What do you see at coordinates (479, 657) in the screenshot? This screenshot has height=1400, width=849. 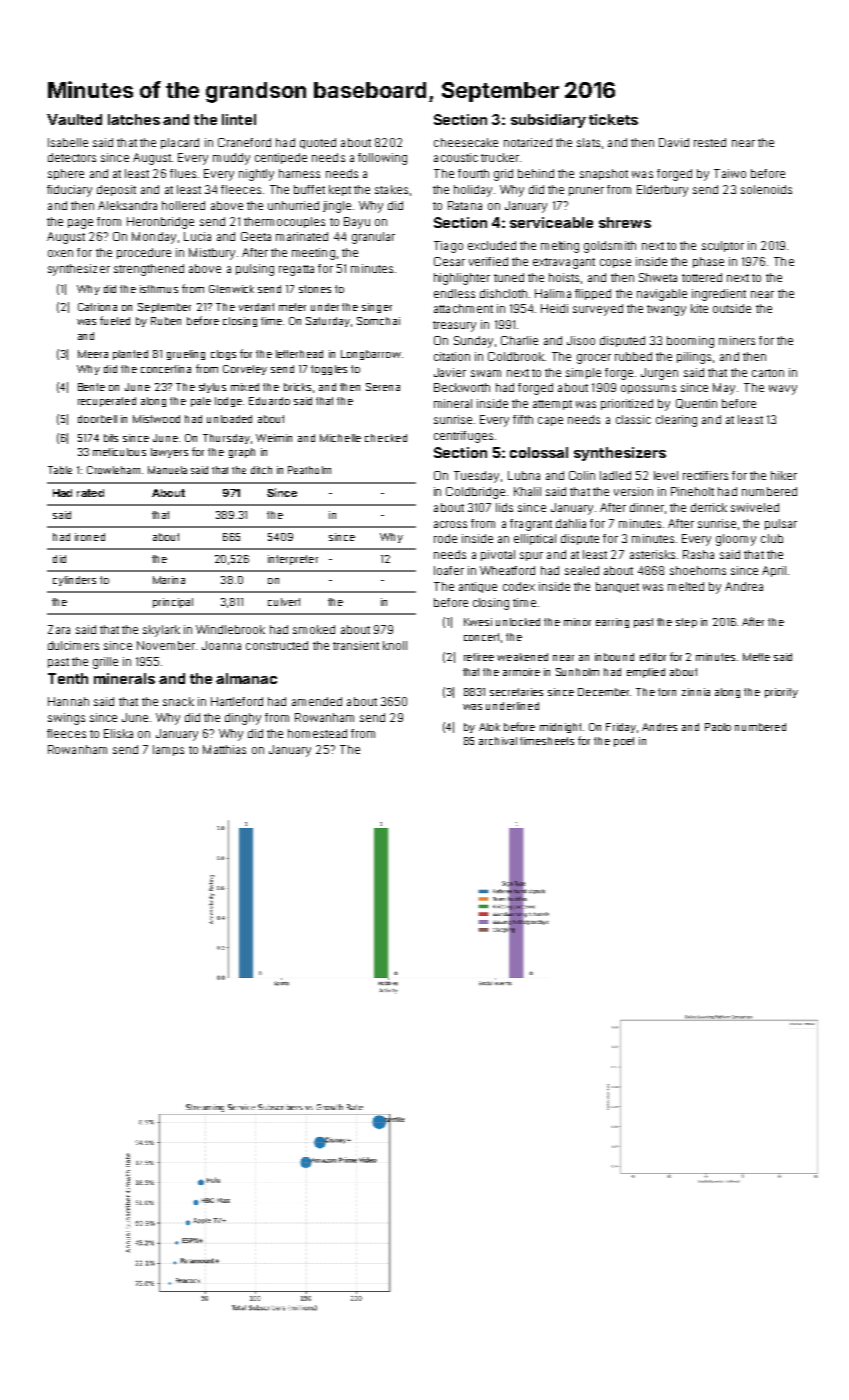 I see `retiree` at bounding box center [479, 657].
